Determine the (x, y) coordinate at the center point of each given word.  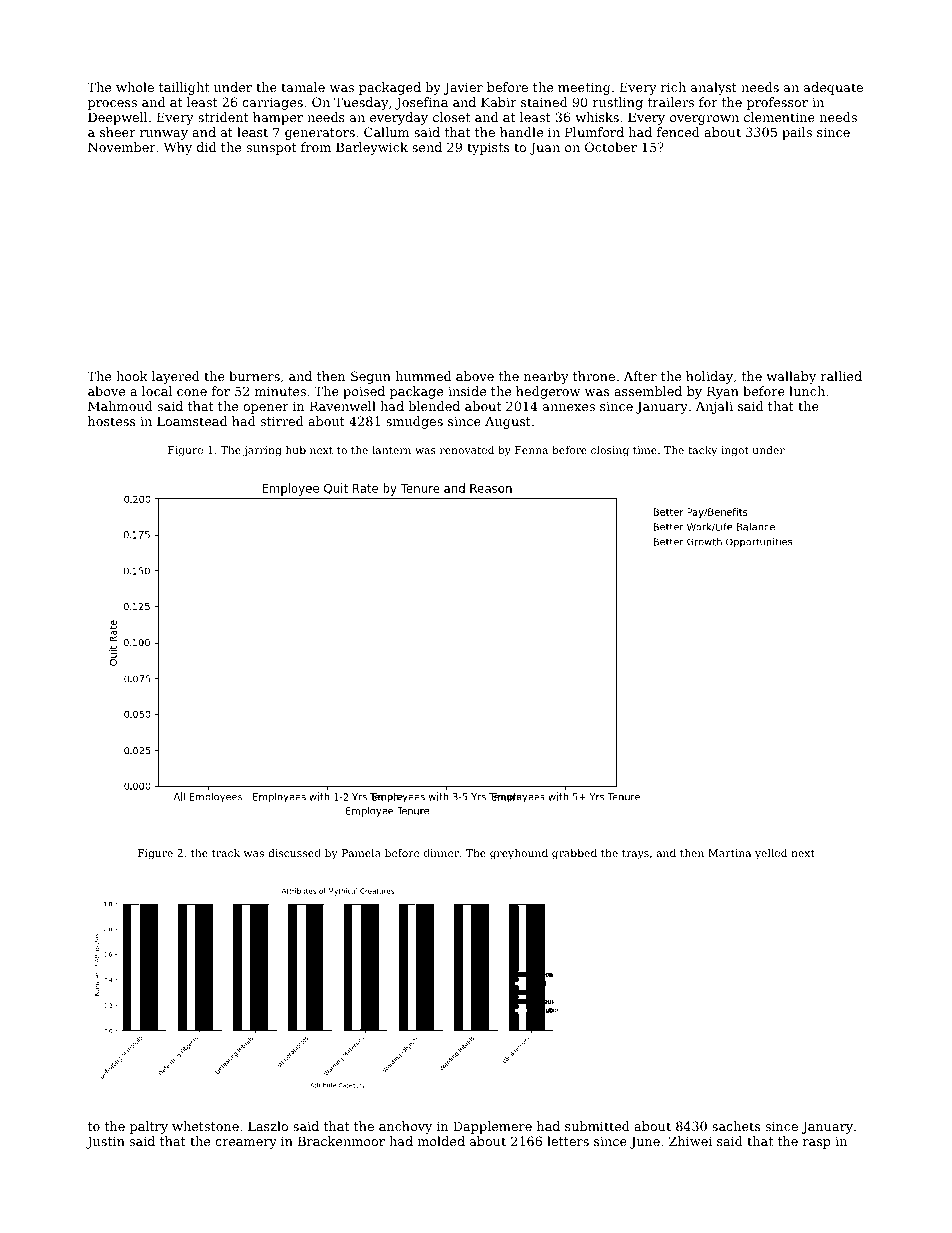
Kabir (499, 102)
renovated (467, 450)
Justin (105, 1142)
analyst (714, 88)
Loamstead (192, 421)
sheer (118, 132)
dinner (441, 853)
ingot (735, 451)
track (226, 853)
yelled (771, 854)
